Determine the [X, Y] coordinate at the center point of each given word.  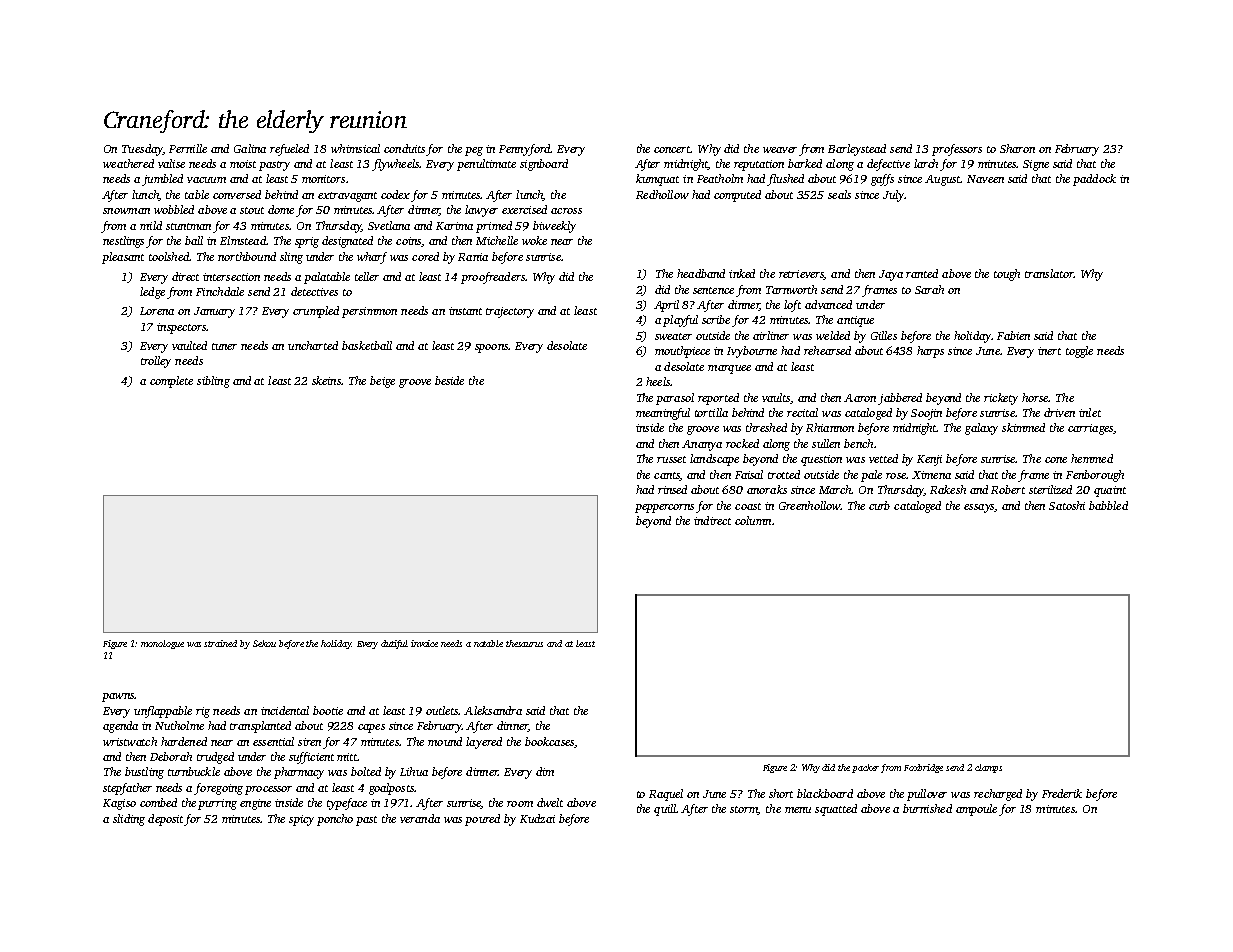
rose [896, 476]
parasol [675, 399]
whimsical [355, 148]
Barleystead [857, 150]
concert [672, 149]
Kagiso [119, 804]
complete [171, 382]
